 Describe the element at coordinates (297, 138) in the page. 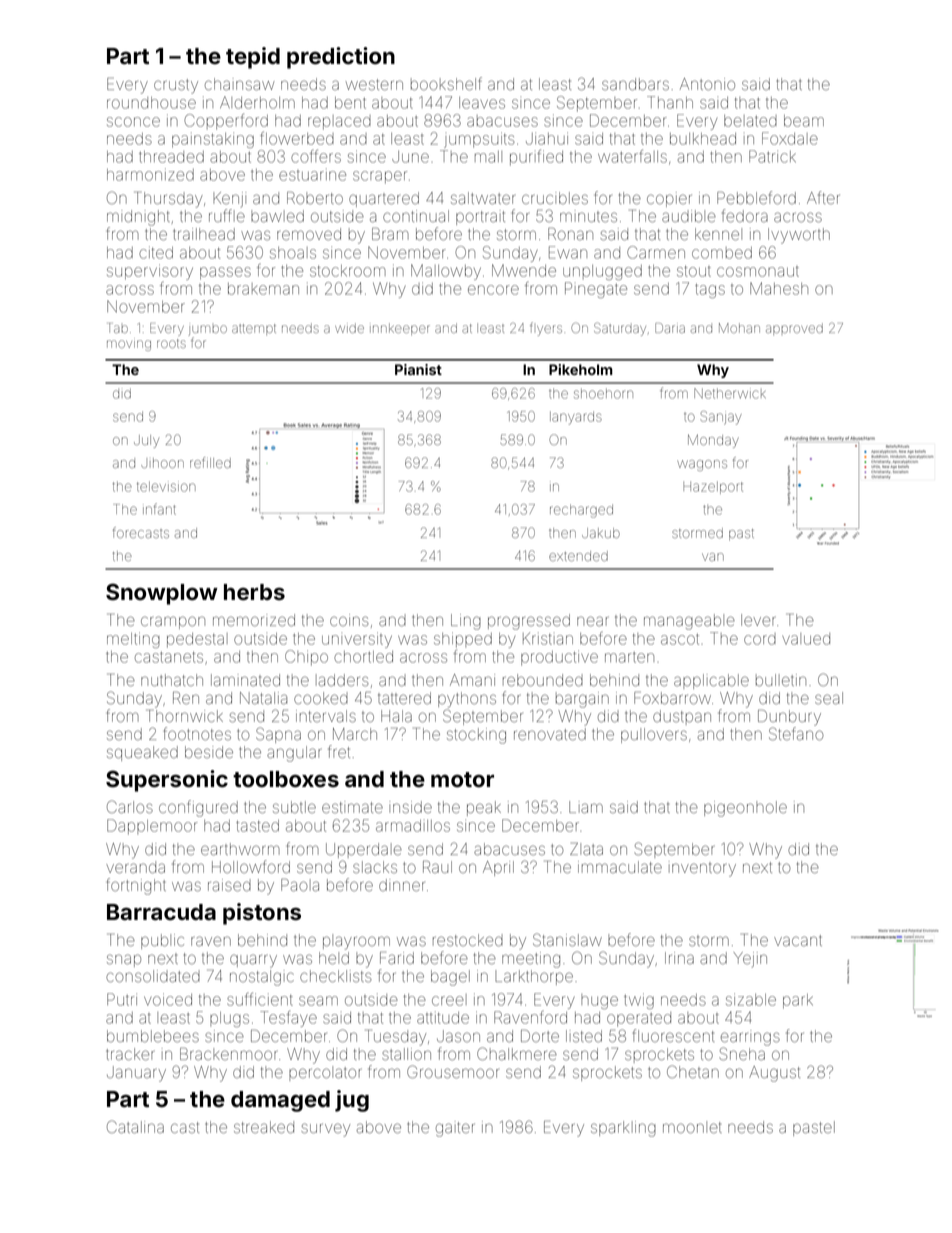

I see `flowerbed` at that location.
